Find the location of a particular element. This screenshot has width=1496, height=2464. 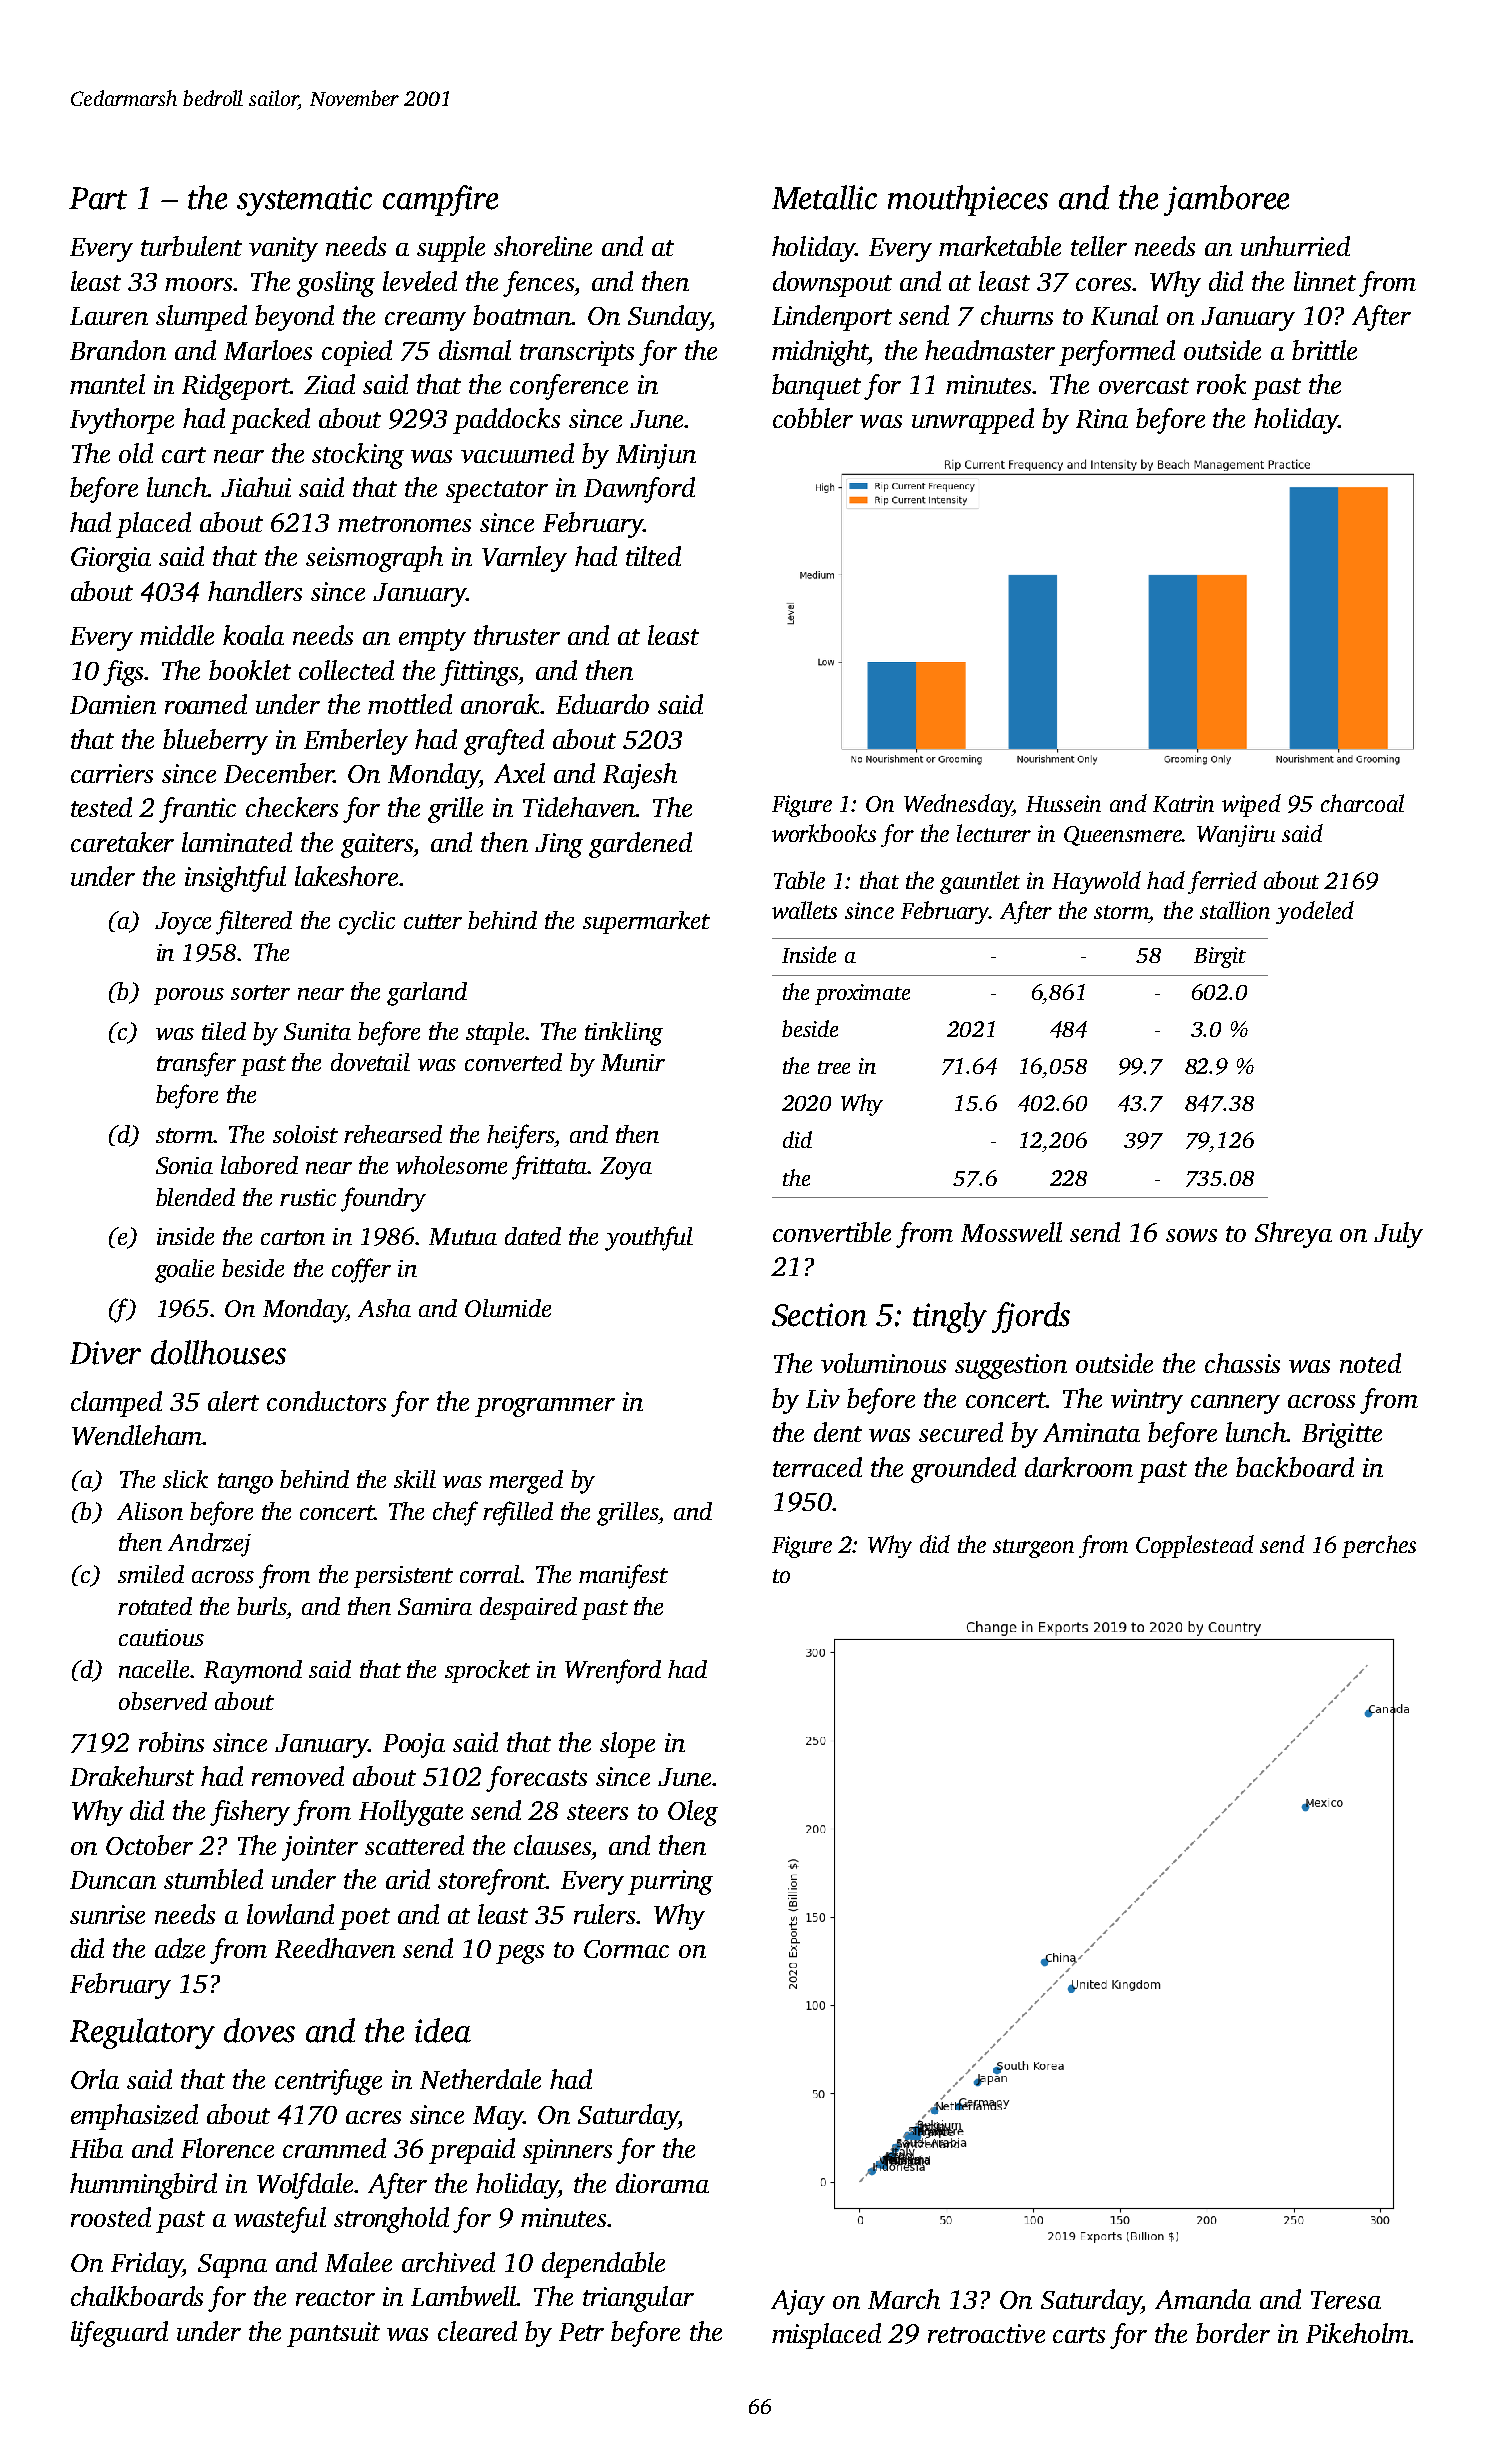

sprocket is located at coordinates (487, 1671).
